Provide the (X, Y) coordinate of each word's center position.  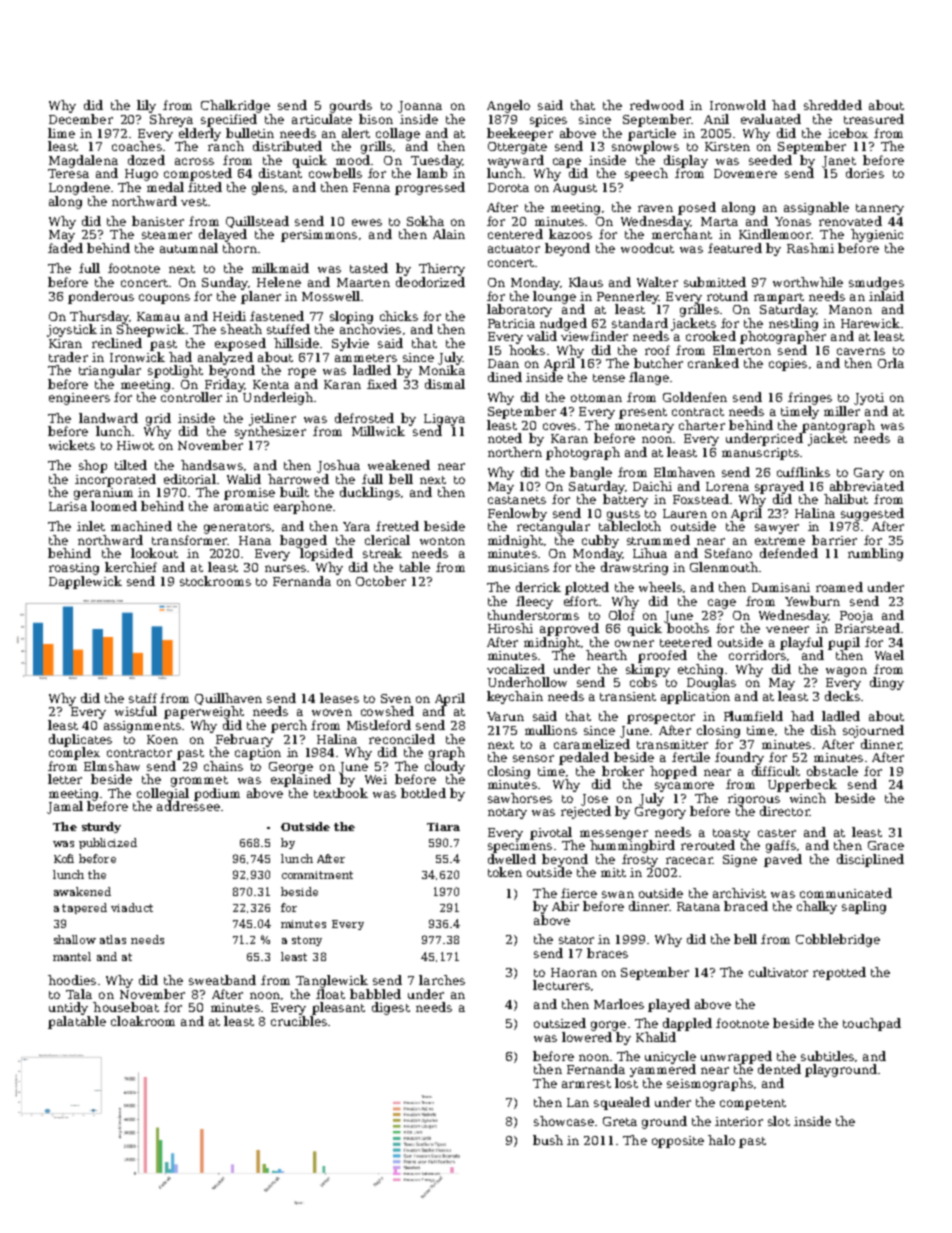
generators (237, 528)
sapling (864, 907)
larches (442, 980)
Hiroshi (510, 628)
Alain (449, 234)
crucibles (299, 1021)
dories (865, 173)
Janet (839, 162)
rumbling (875, 554)
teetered (686, 642)
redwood (657, 105)
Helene (279, 282)
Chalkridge (235, 106)
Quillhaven (228, 699)
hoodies (72, 980)
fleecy (534, 602)
